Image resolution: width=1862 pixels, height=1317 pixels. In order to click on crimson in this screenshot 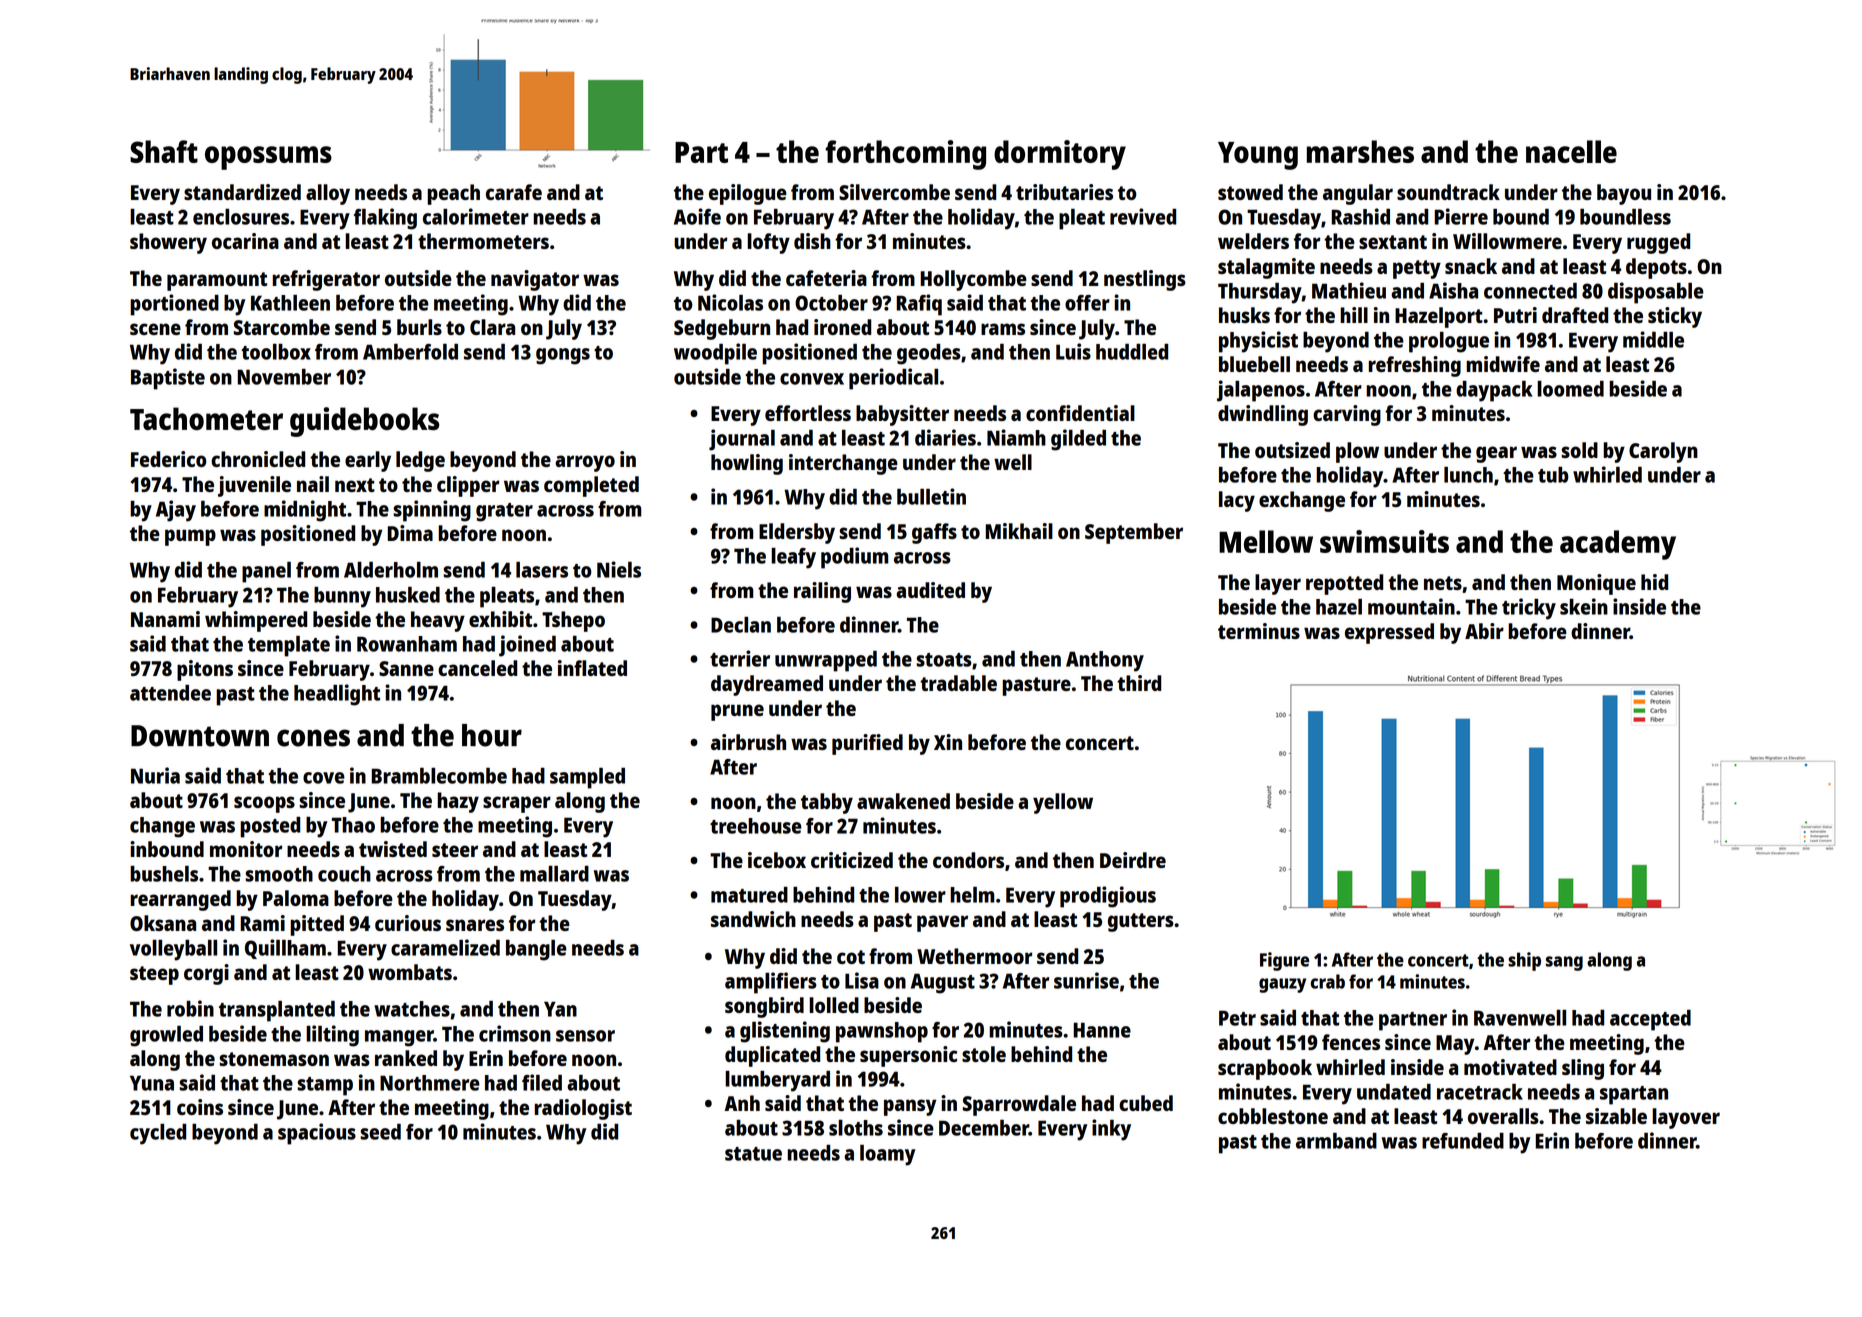, I will do `click(515, 1033)`.
